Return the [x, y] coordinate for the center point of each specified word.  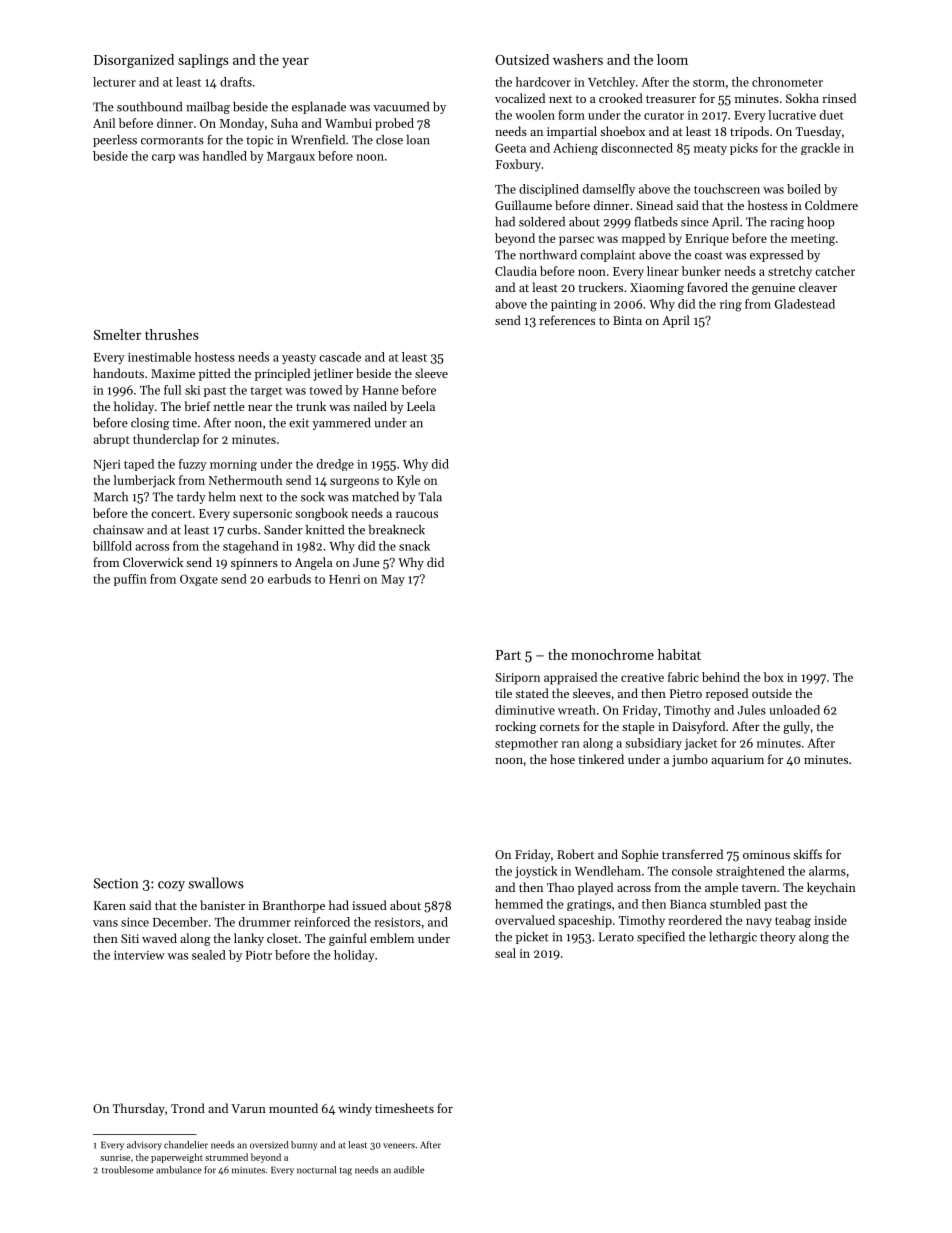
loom [672, 59]
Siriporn [517, 679]
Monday [242, 124]
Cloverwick [153, 562]
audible [409, 1170]
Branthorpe [294, 906]
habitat [679, 654]
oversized [269, 1145]
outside [772, 693]
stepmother [526, 744]
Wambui [348, 123]
